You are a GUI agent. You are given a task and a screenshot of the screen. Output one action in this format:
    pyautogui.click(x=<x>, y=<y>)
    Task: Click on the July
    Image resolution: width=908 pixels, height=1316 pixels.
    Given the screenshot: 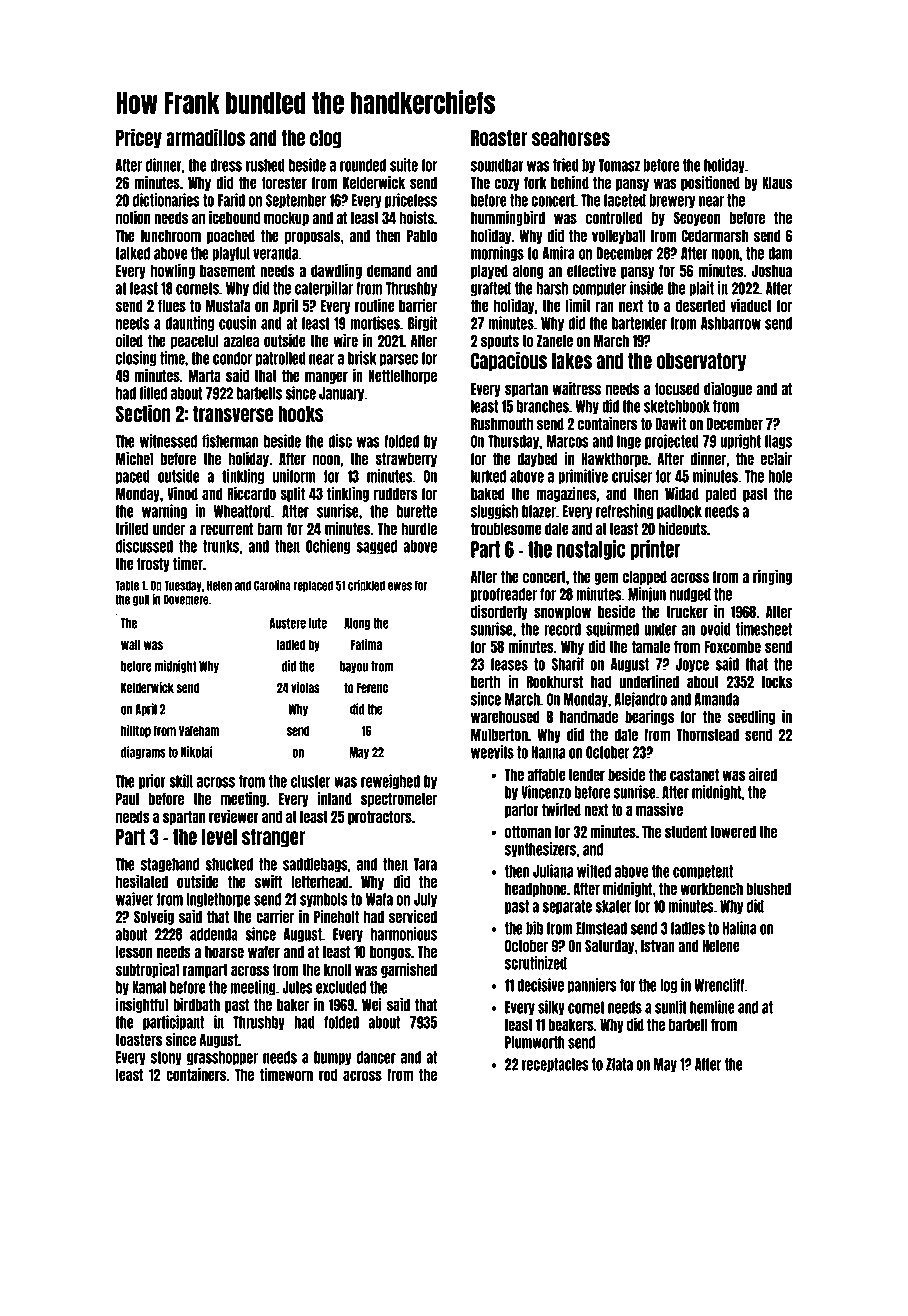 What is the action you would take?
    pyautogui.click(x=425, y=900)
